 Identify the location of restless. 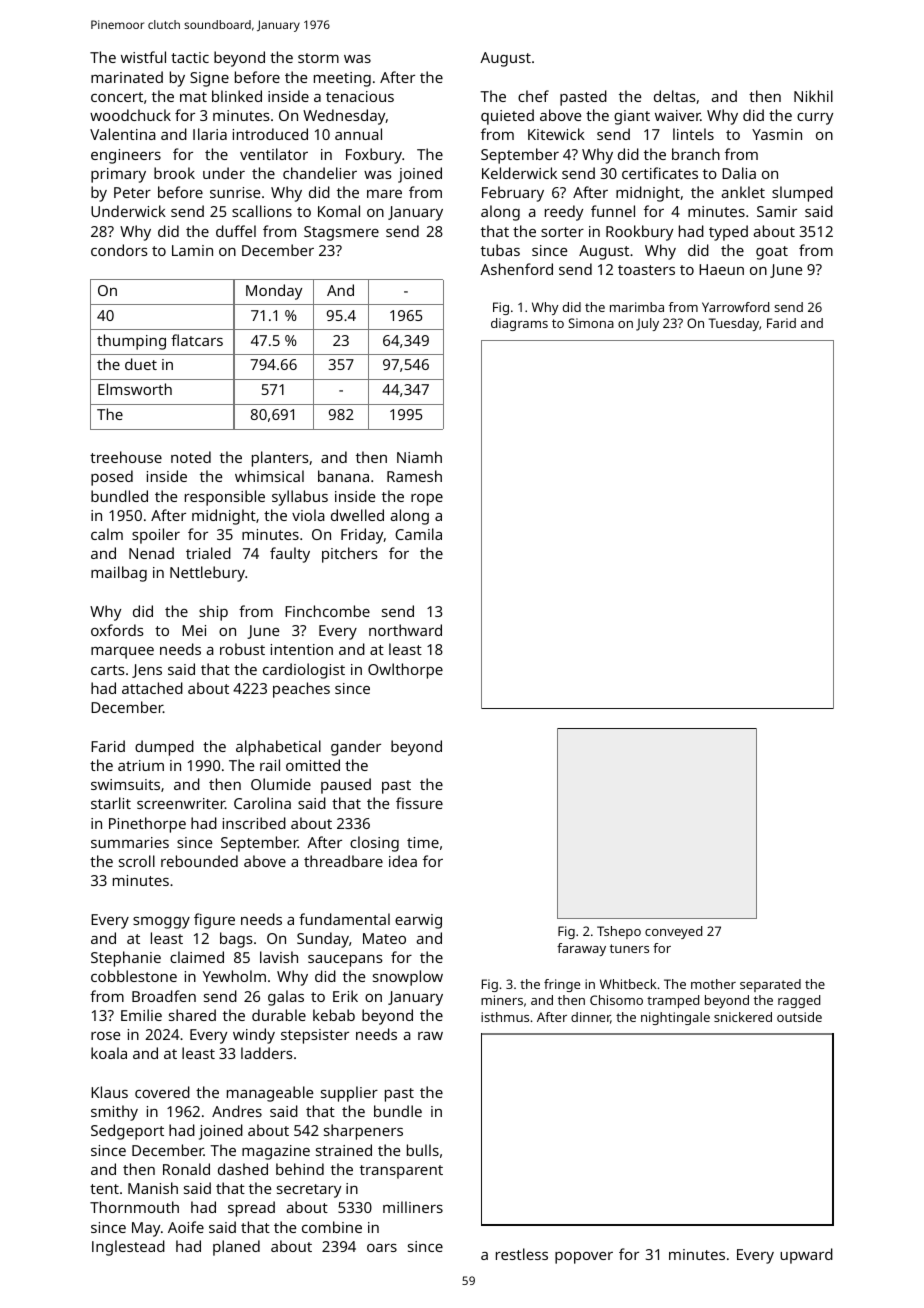
(522, 1254).
